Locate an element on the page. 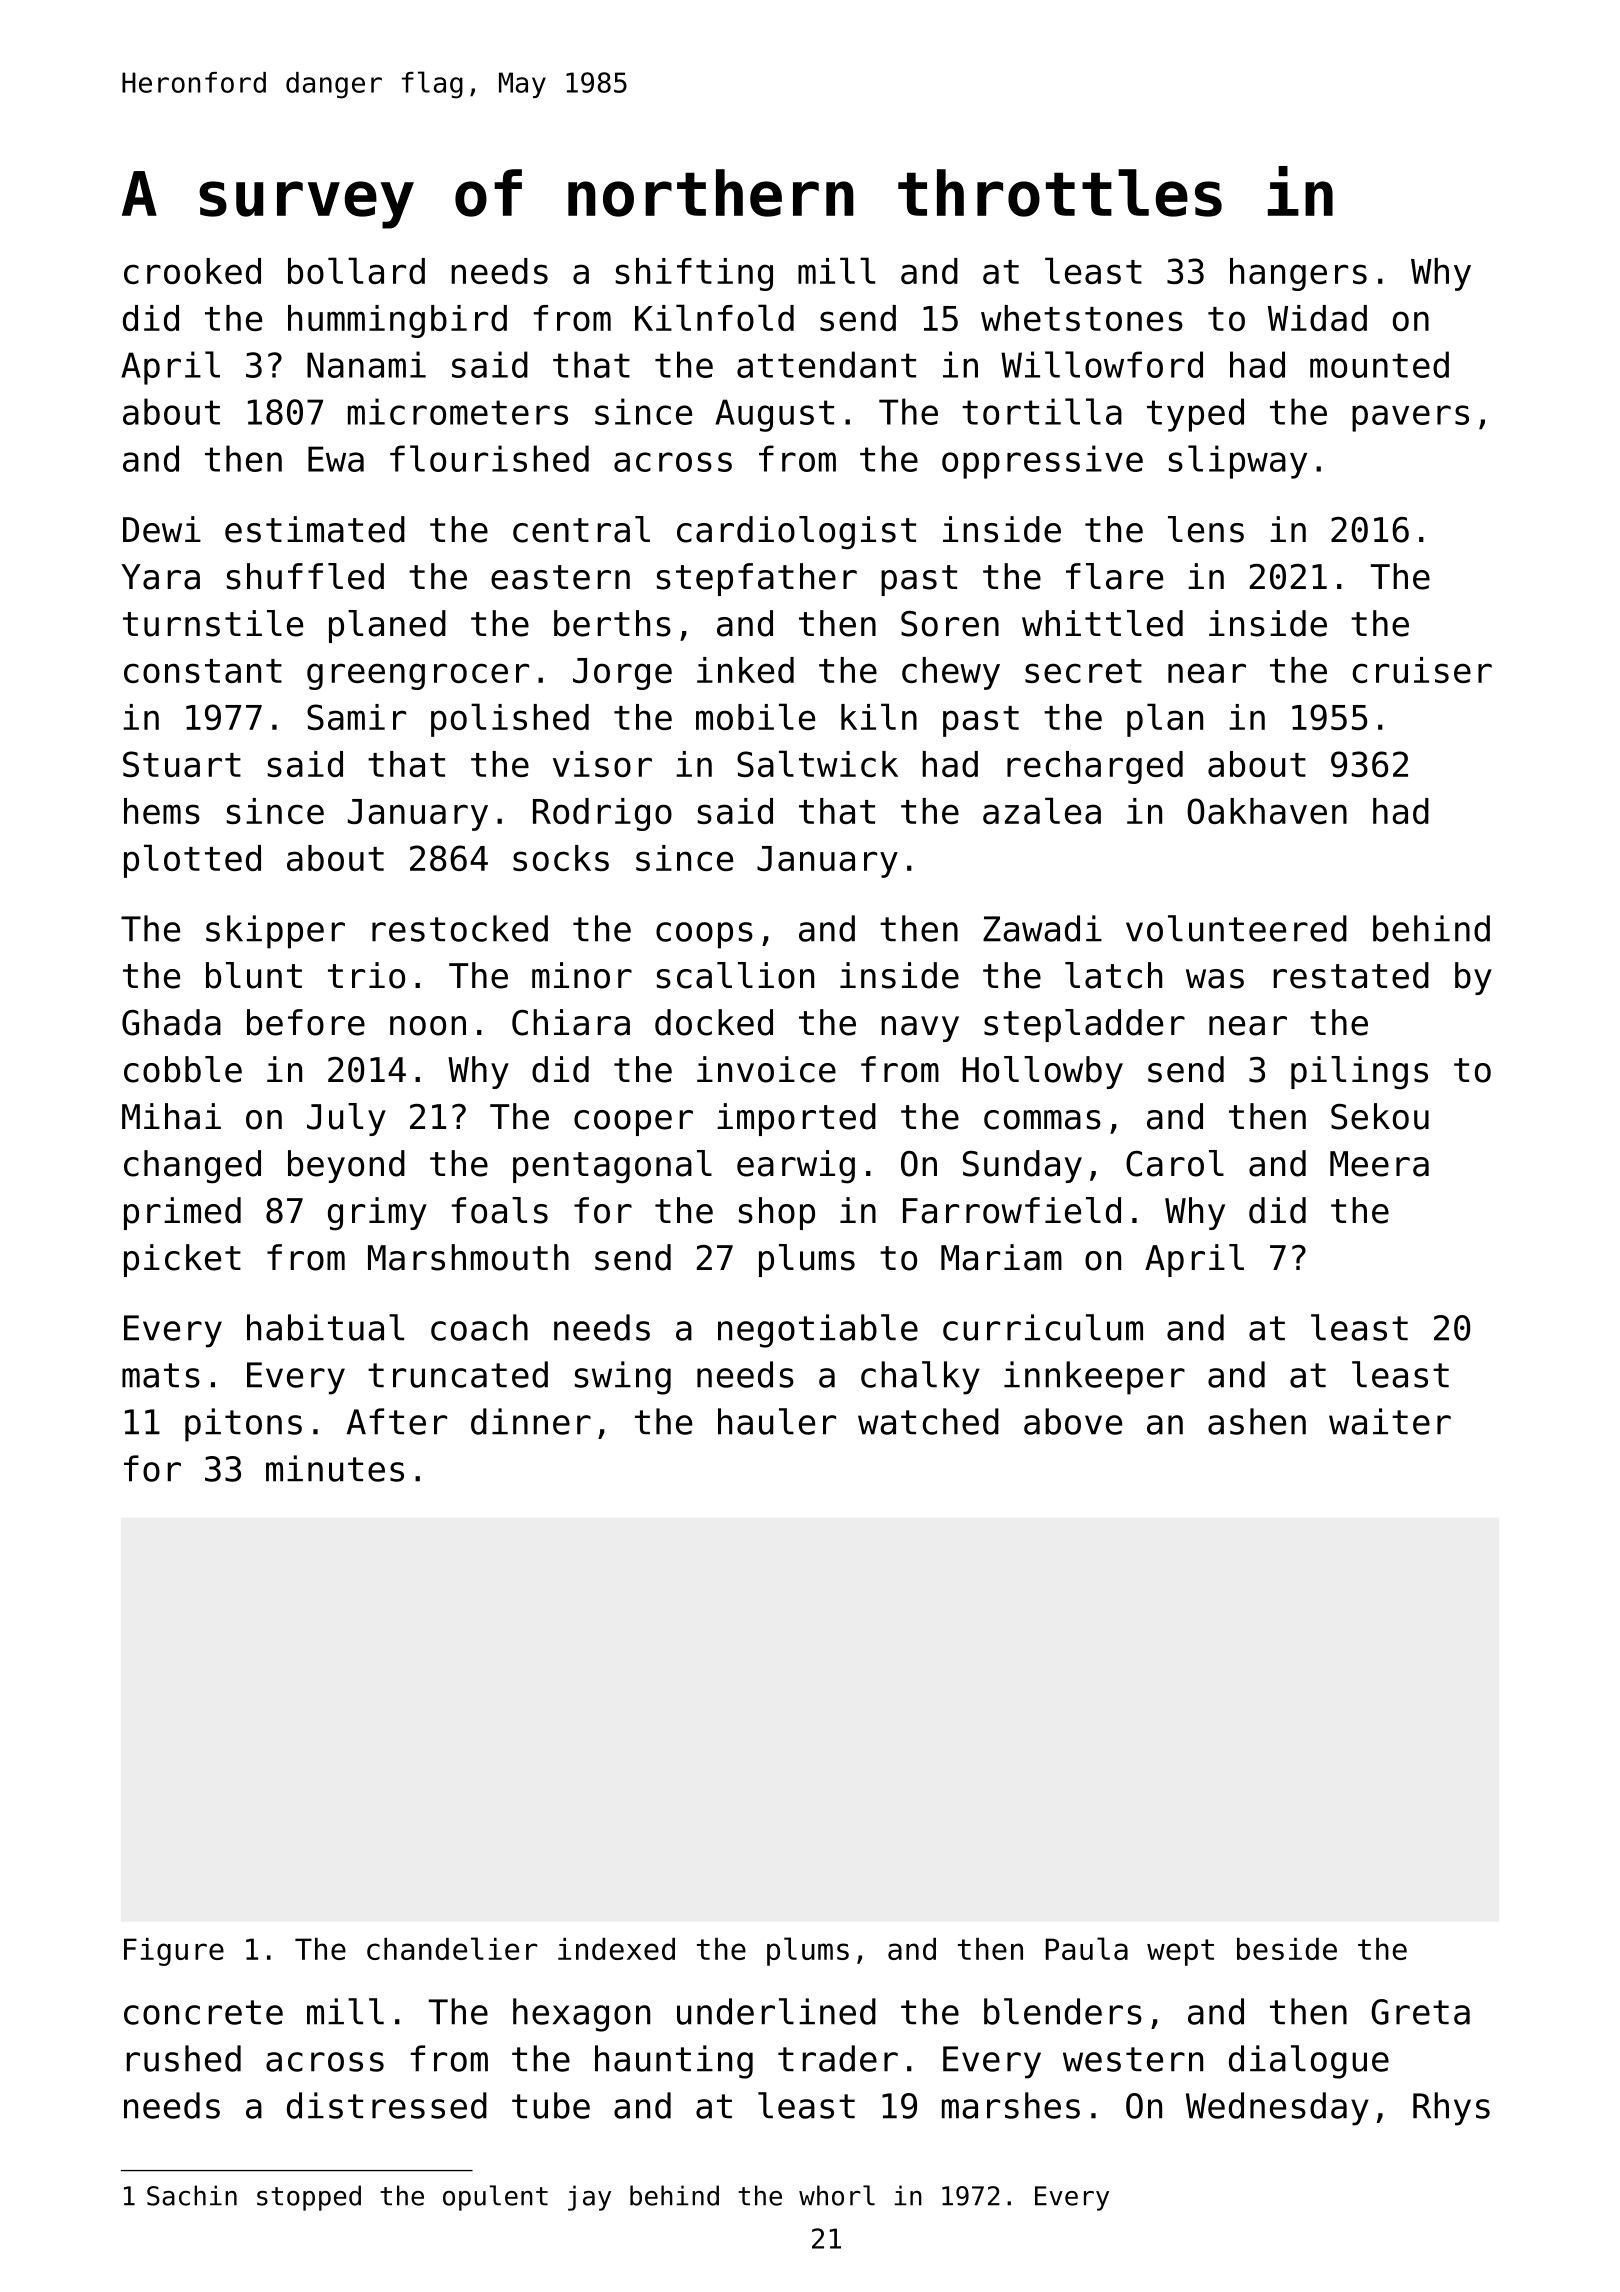 The width and height of the image is (1620, 2292). foals is located at coordinates (499, 1210).
